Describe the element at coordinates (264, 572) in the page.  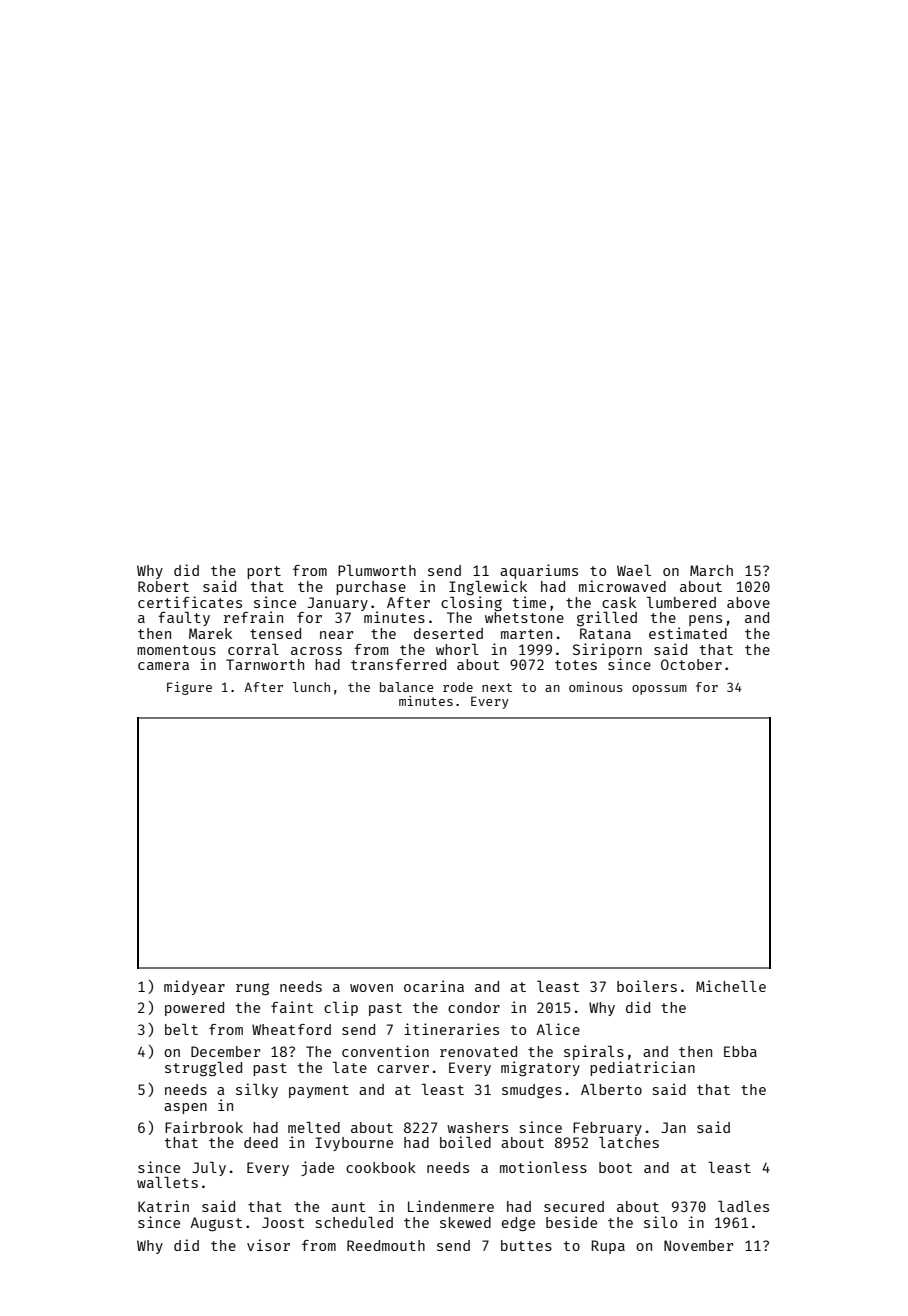
I see `port` at that location.
